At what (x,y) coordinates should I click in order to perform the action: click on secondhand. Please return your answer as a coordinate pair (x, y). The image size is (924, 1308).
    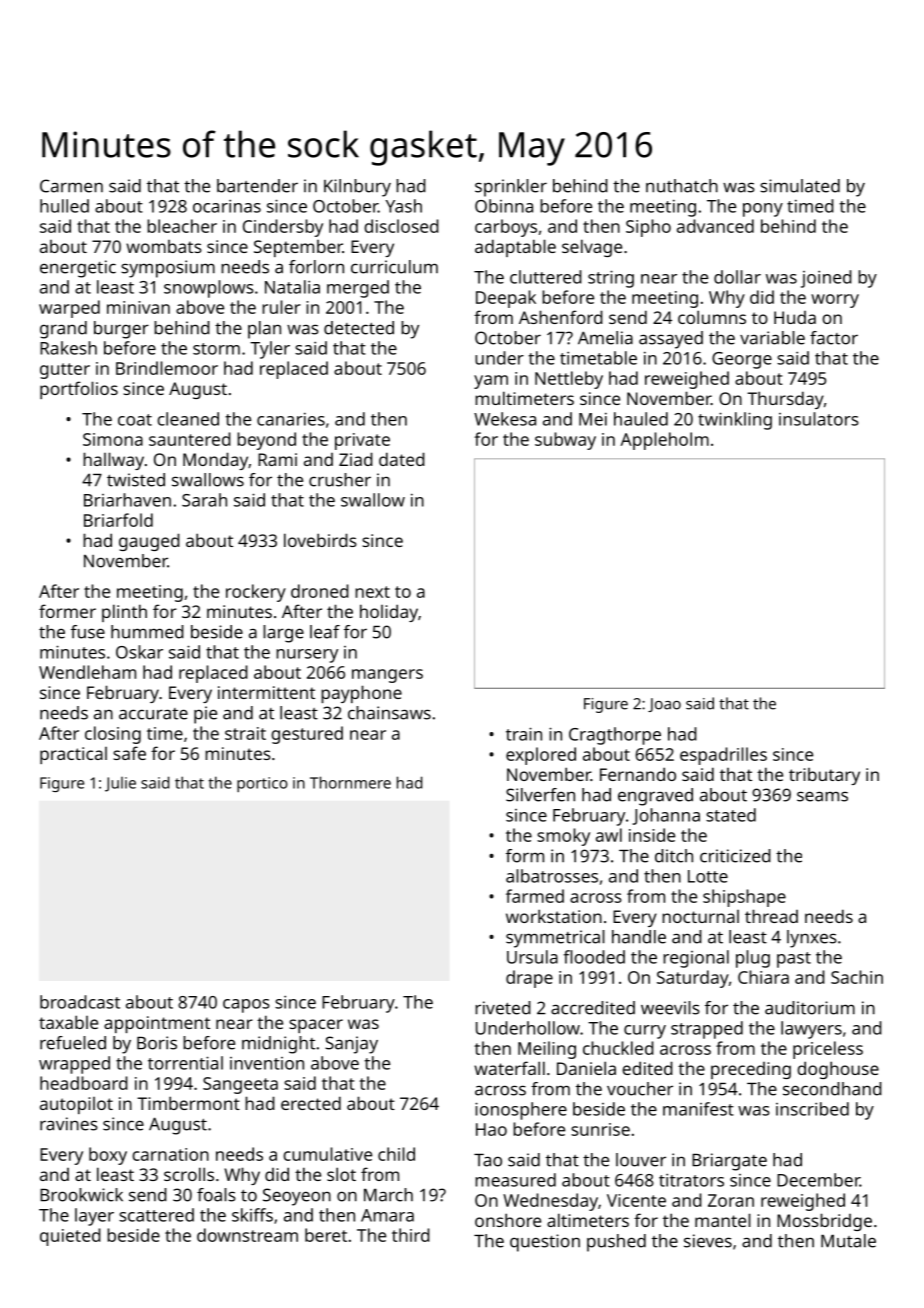
    Looking at the image, I should click on (832, 1089).
